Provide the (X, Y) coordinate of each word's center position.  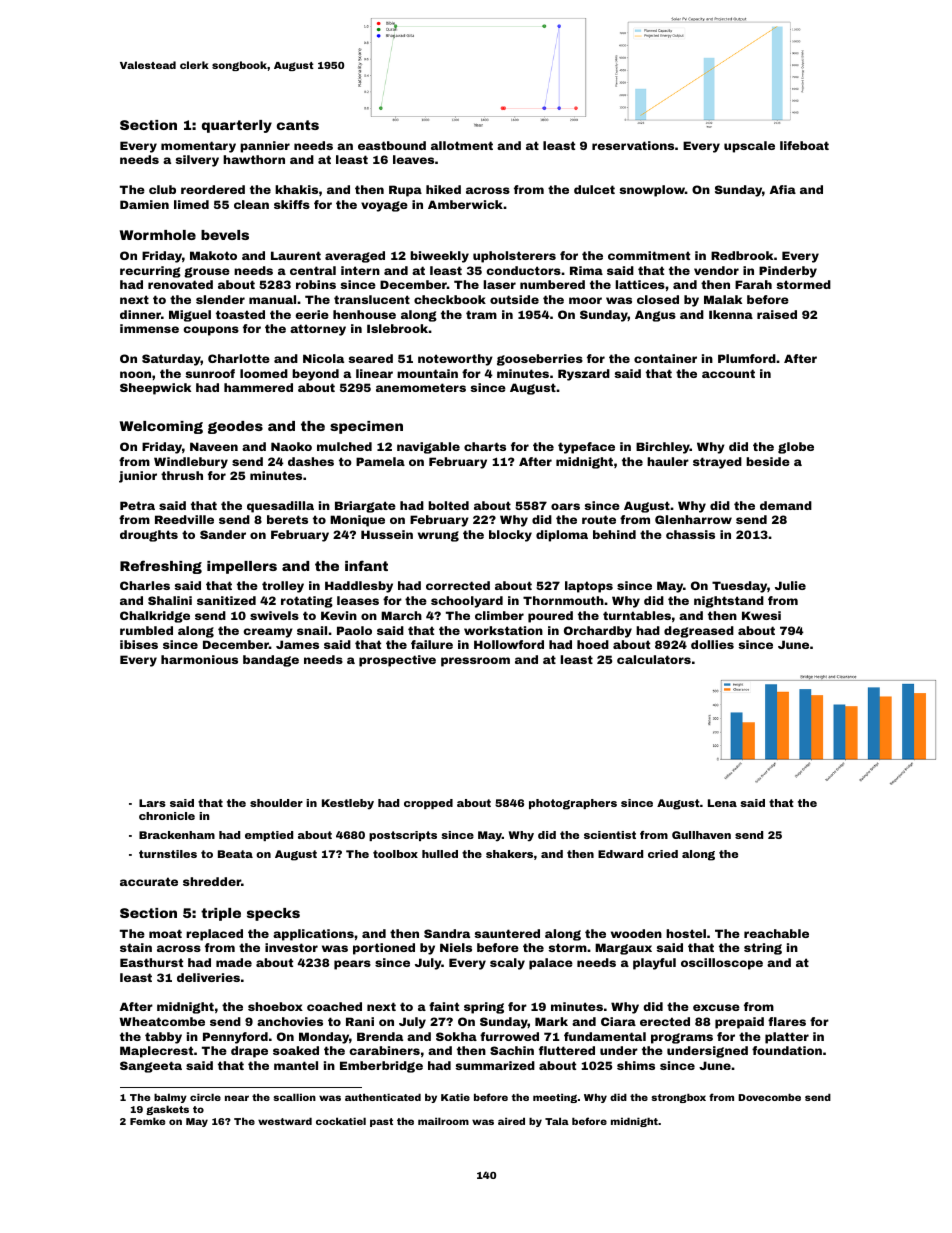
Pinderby (788, 272)
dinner (140, 314)
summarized (495, 1065)
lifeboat (804, 145)
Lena (722, 803)
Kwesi (761, 615)
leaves (413, 159)
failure (432, 644)
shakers (509, 854)
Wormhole (158, 235)
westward (285, 1121)
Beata (235, 854)
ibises (139, 644)
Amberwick (465, 204)
